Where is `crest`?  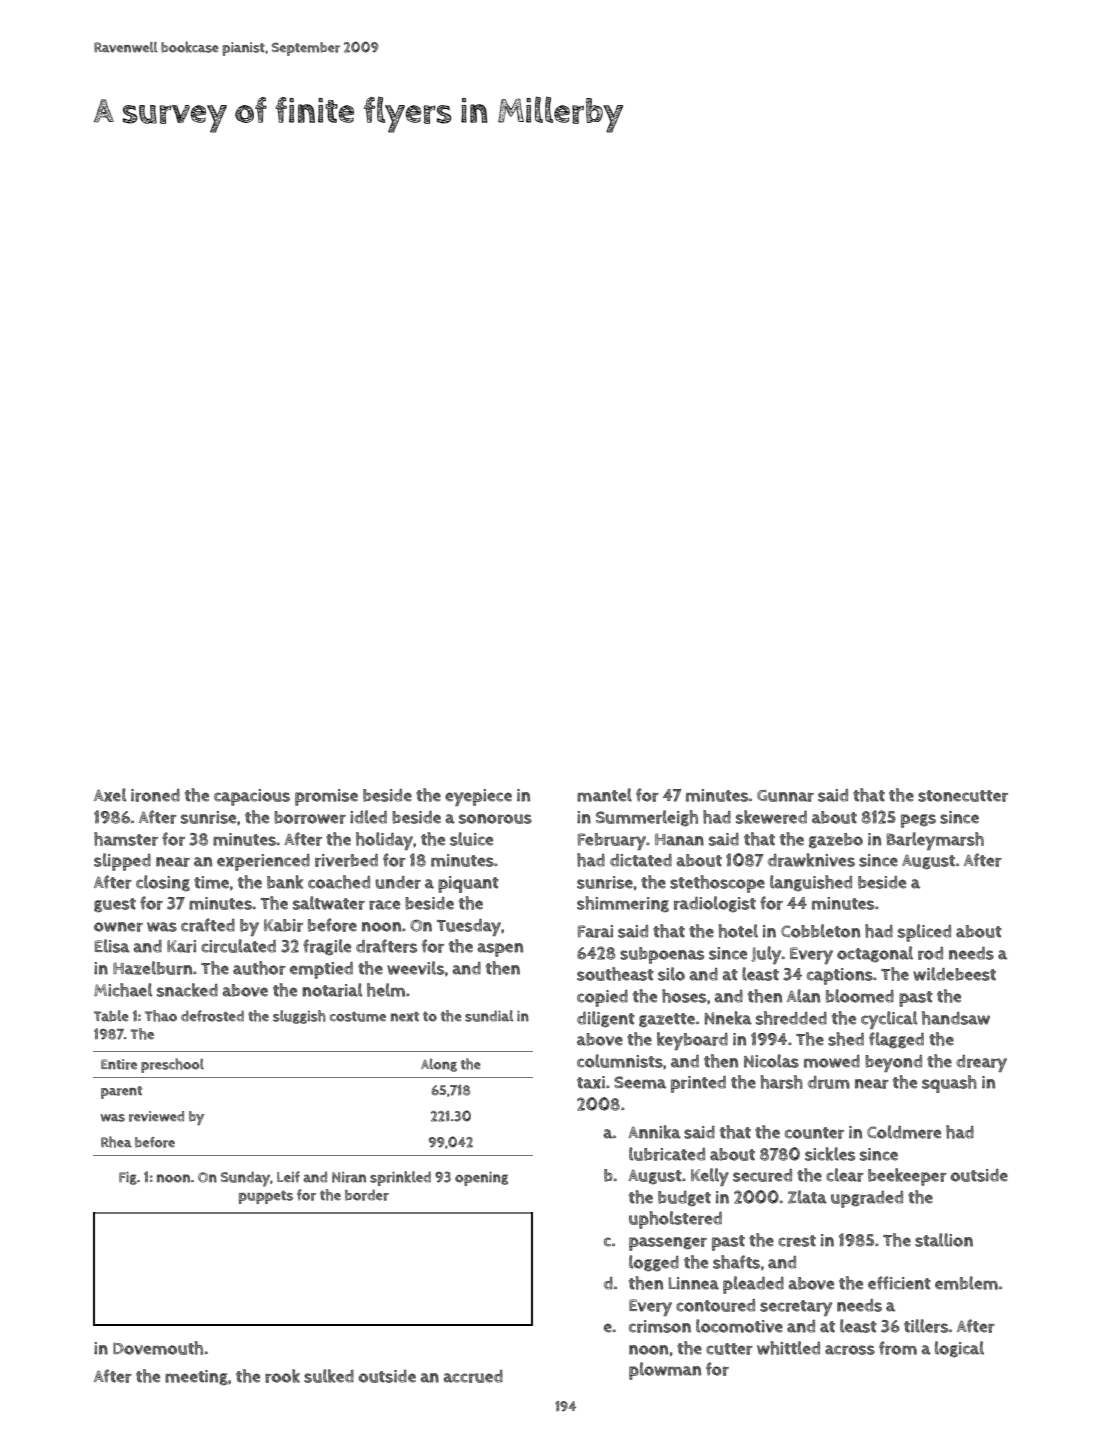
crest is located at coordinates (797, 1241).
